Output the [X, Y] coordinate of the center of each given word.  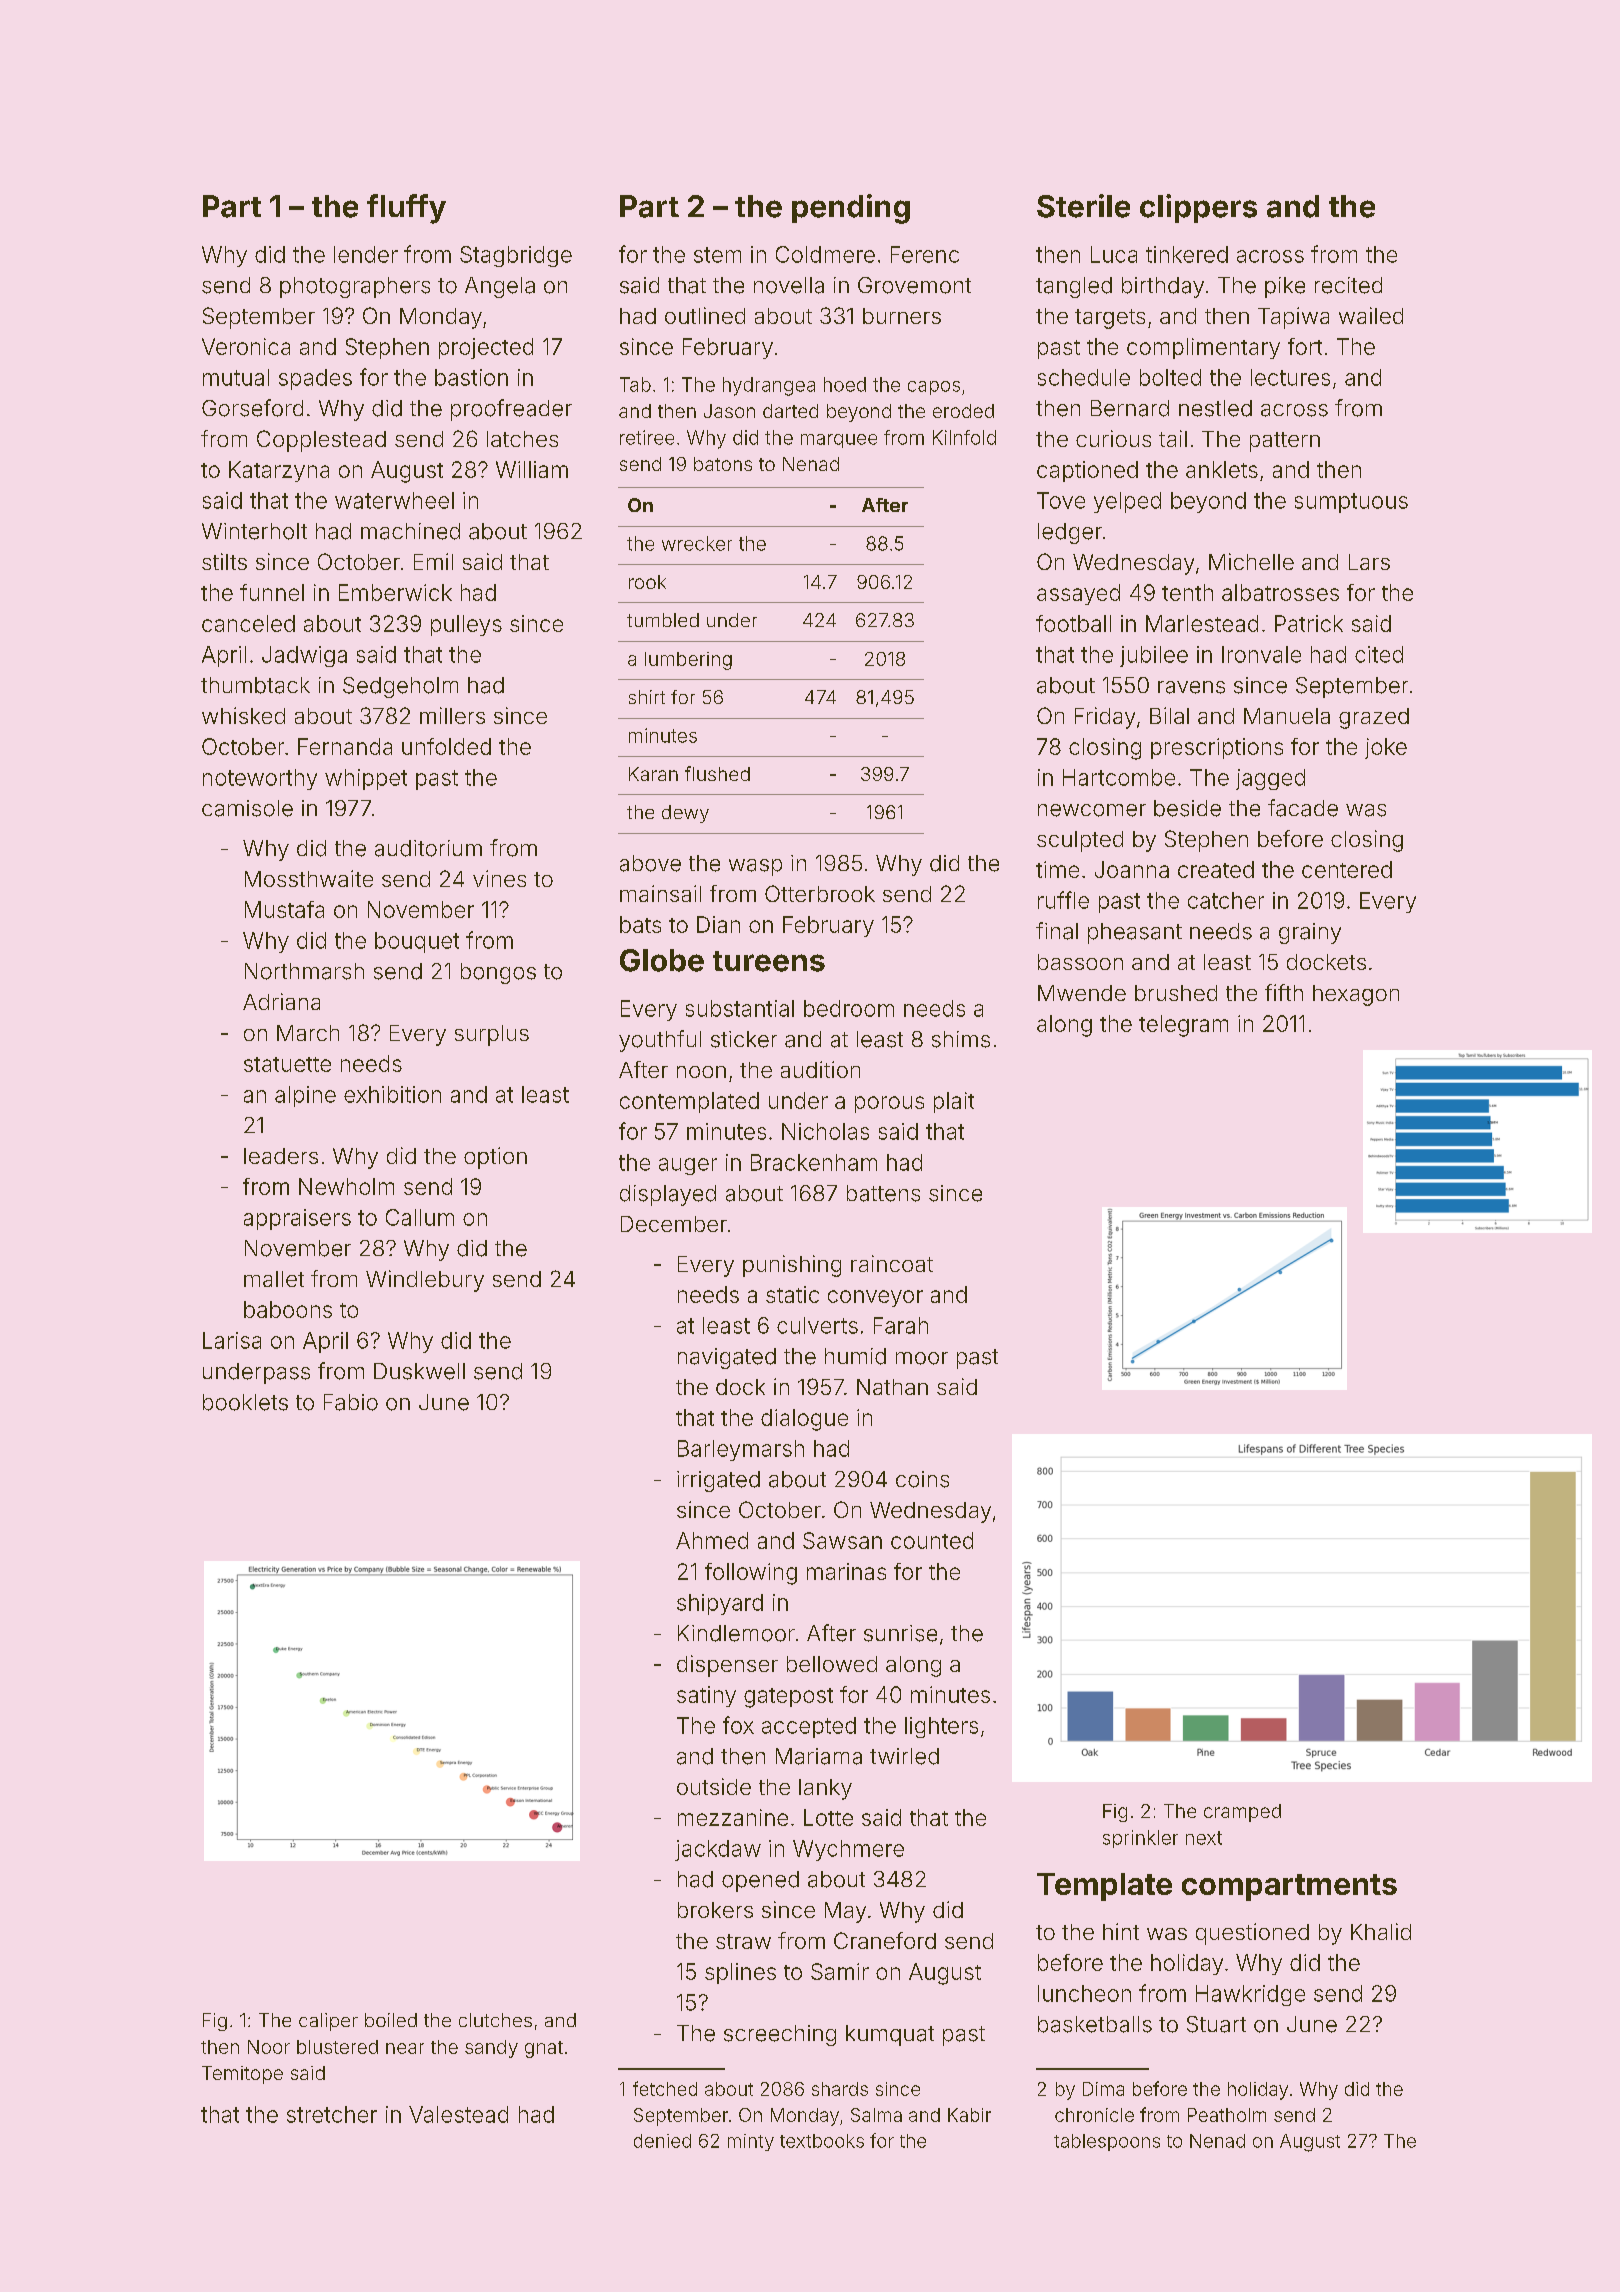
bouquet [417, 942]
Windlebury [425, 1281]
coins [922, 1479]
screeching [780, 2035]
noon [701, 1072]
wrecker [697, 543]
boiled [391, 2020]
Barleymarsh [741, 1450]
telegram [1183, 1026]
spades [315, 379]
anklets [1222, 469]
